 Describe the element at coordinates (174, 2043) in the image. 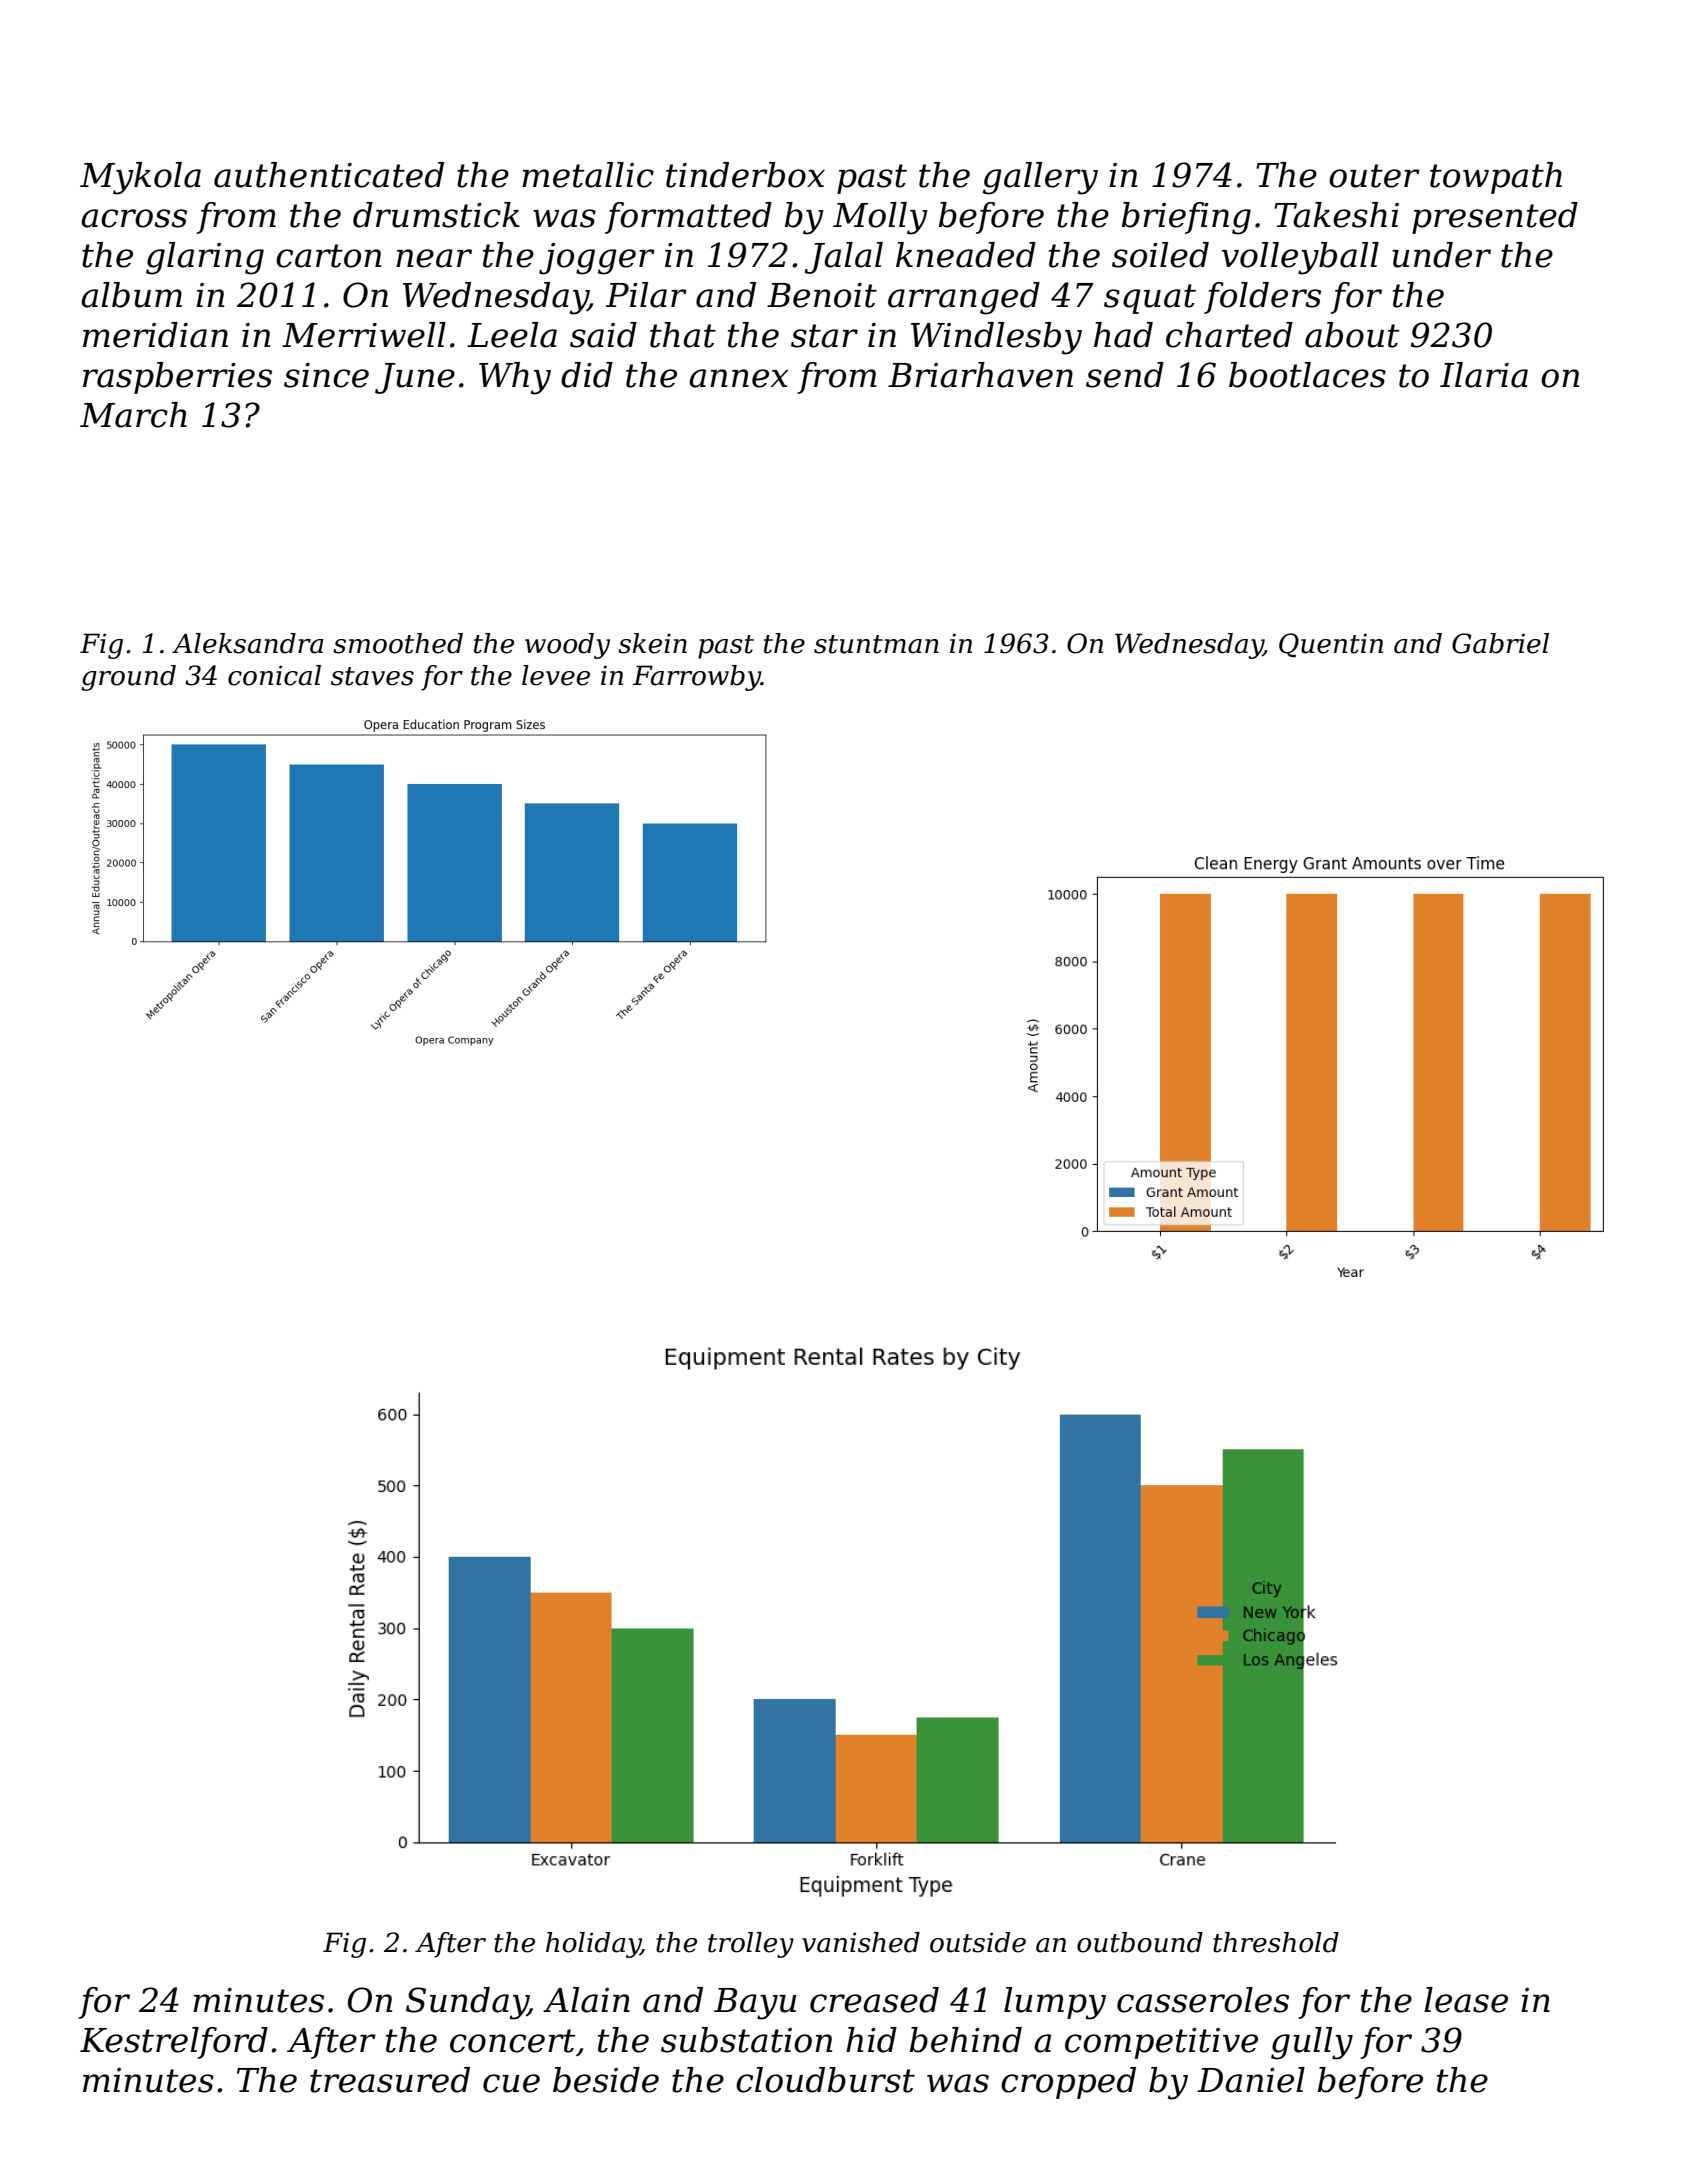

I see `Kestrelford` at that location.
